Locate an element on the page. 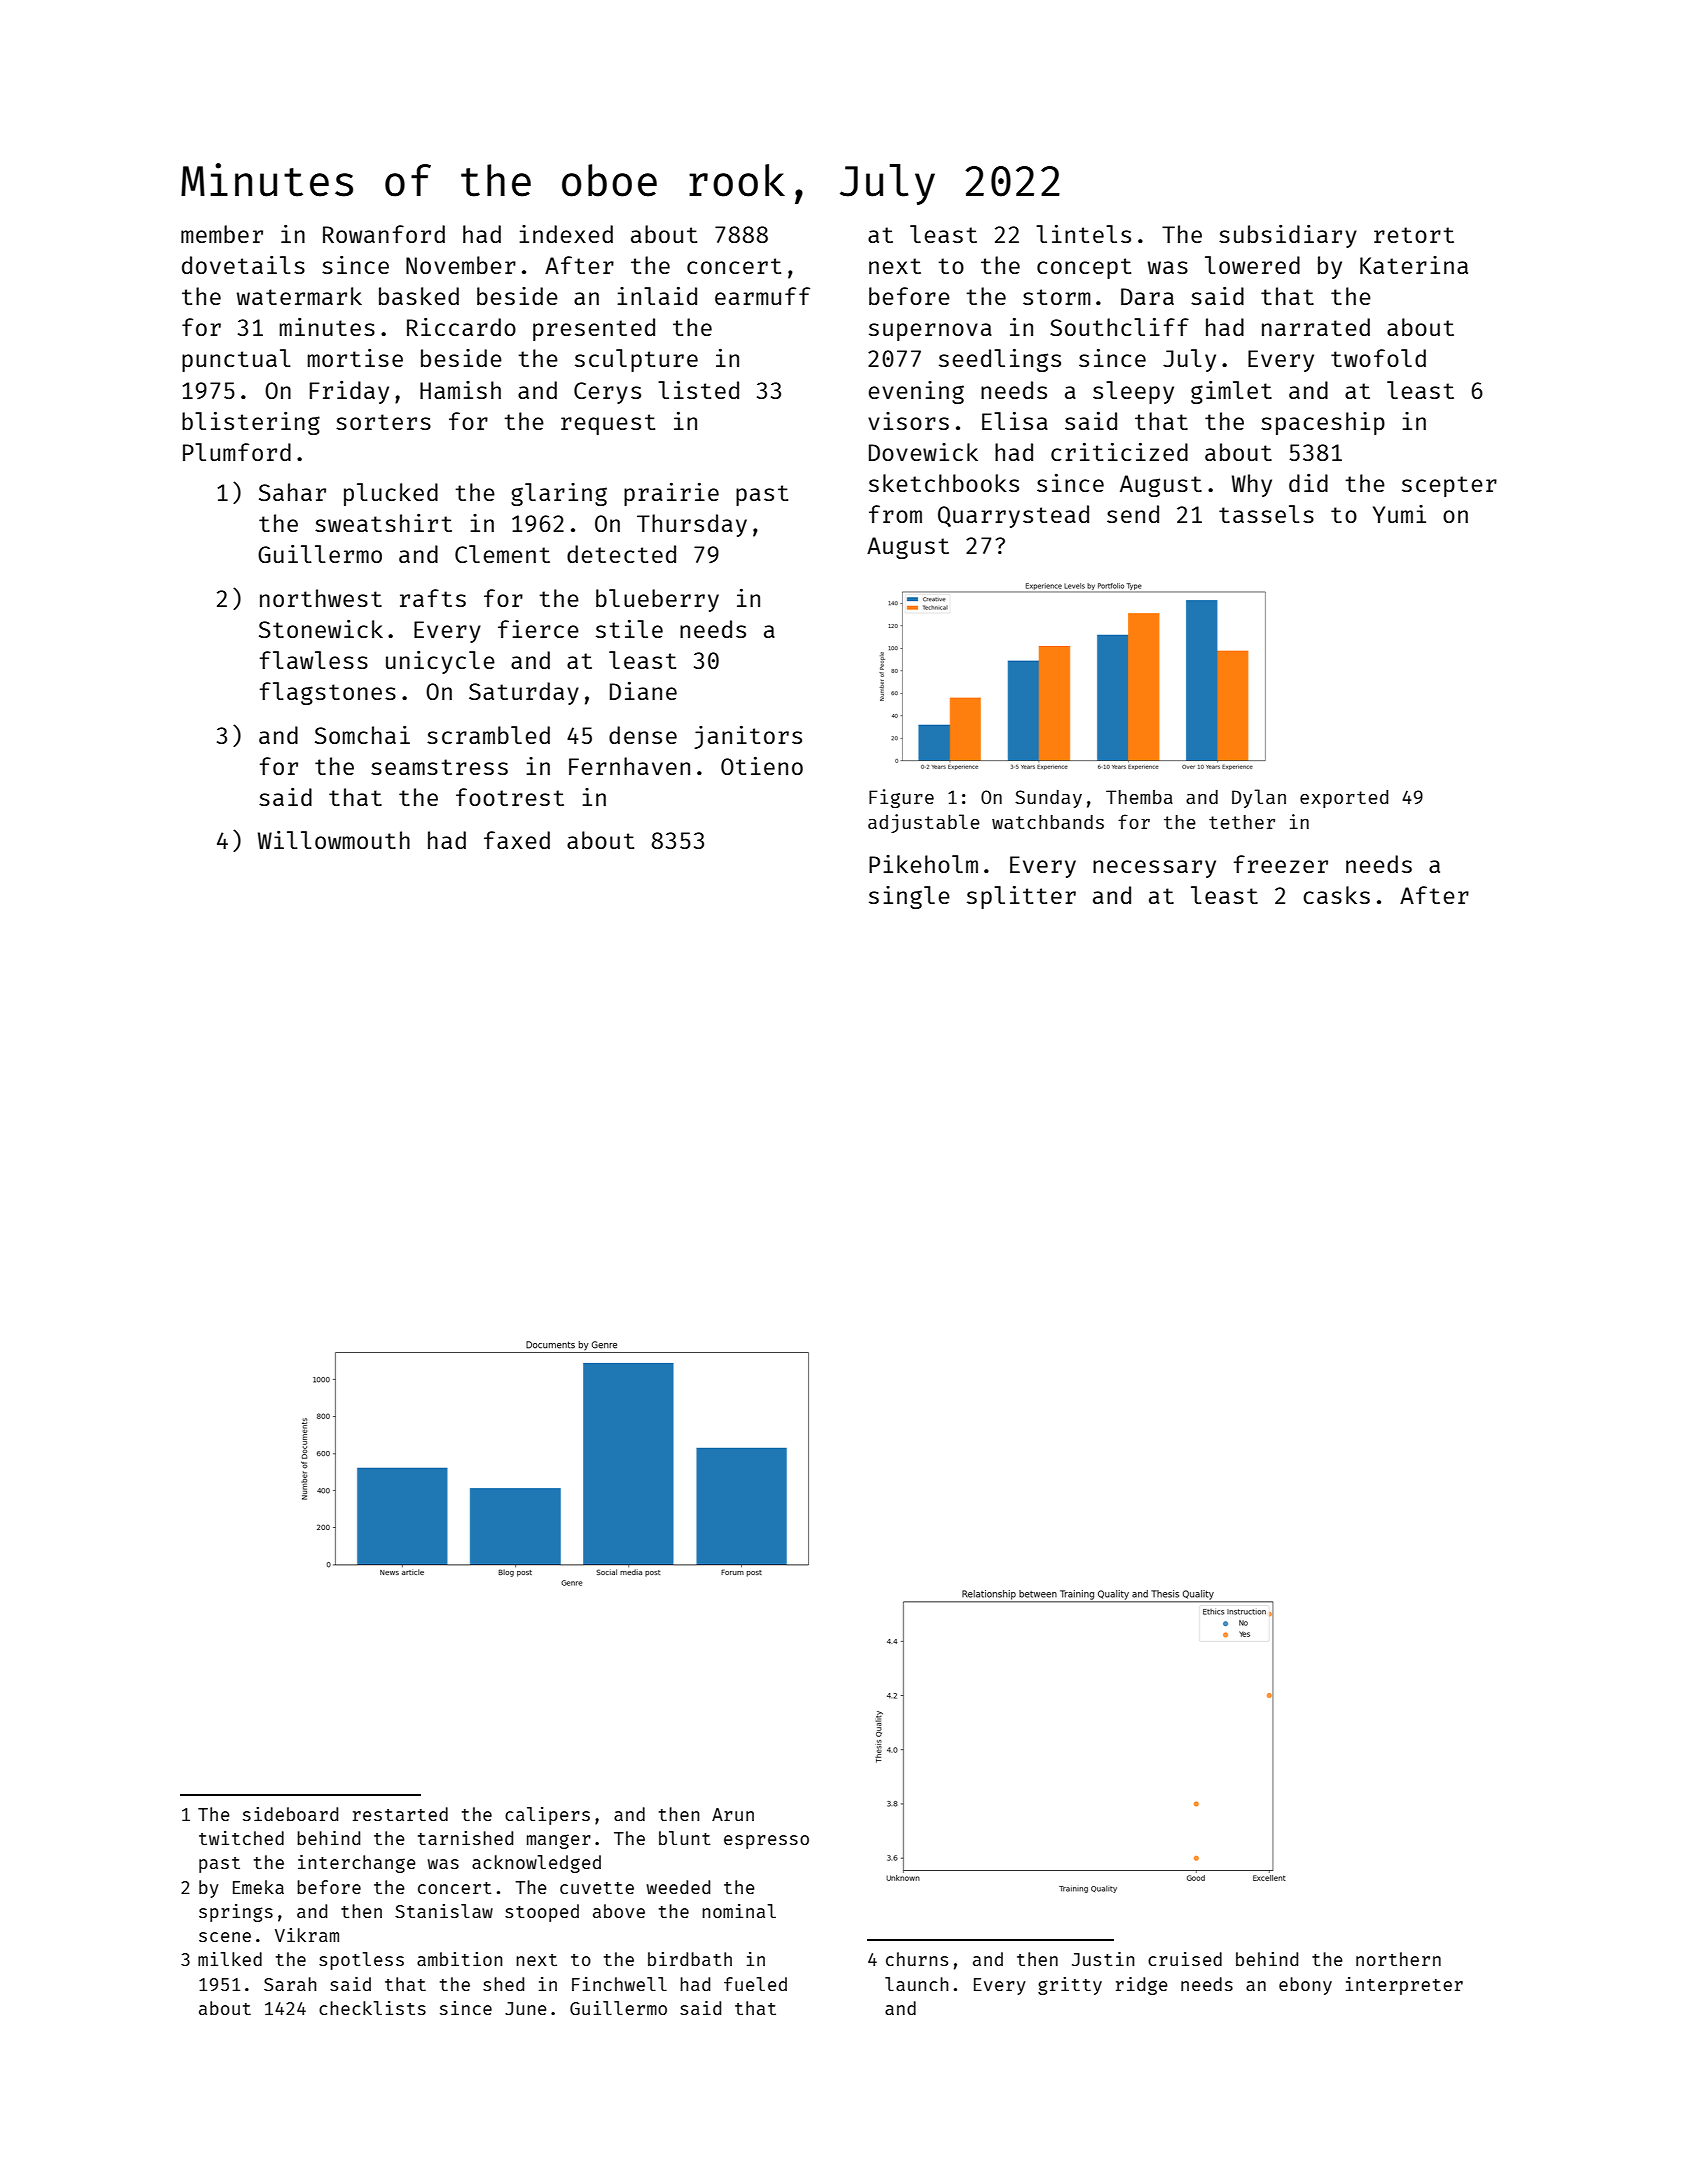 This page has height=2178, width=1683. interpreter is located at coordinates (1404, 1986).
